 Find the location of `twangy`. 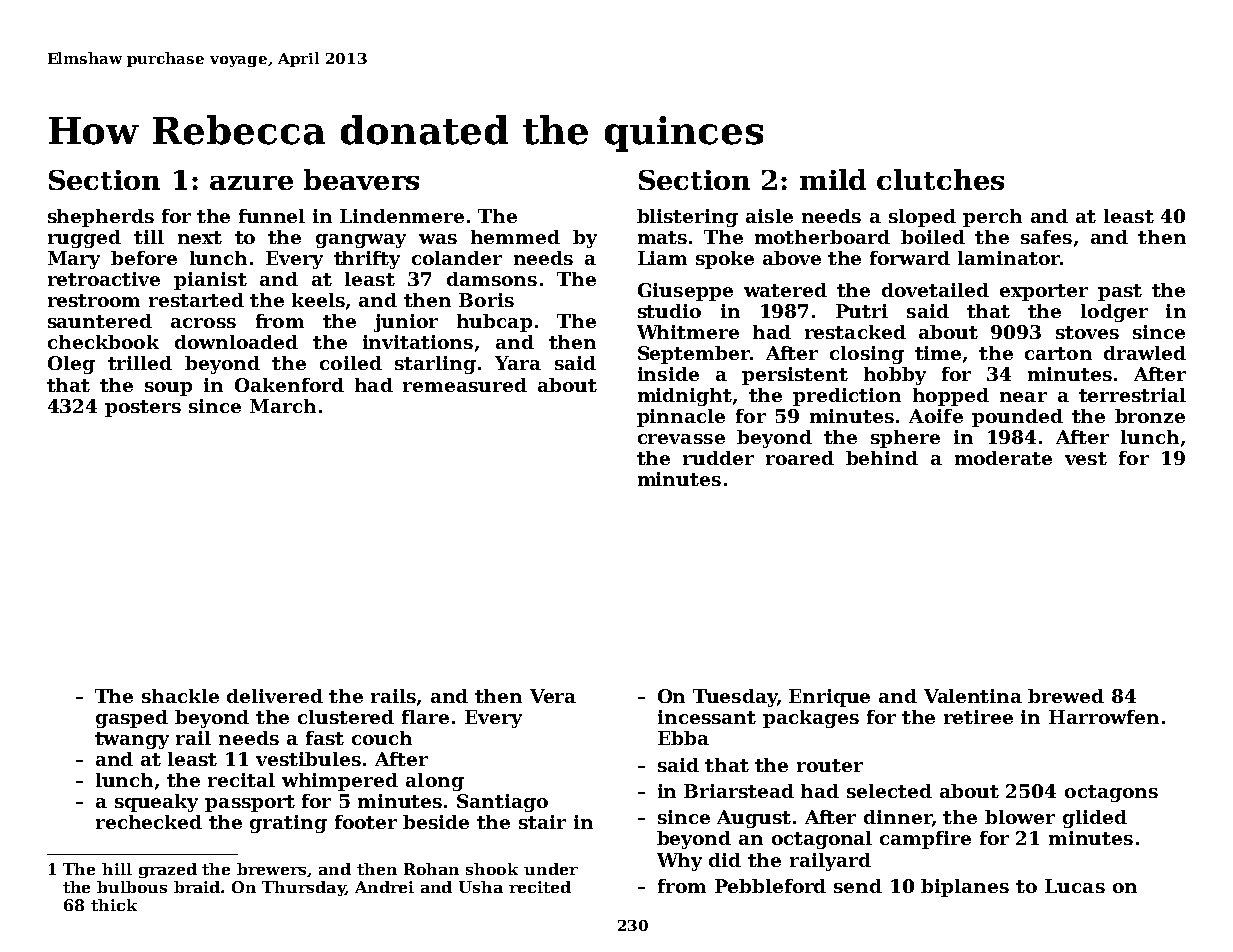

twangy is located at coordinates (132, 740).
